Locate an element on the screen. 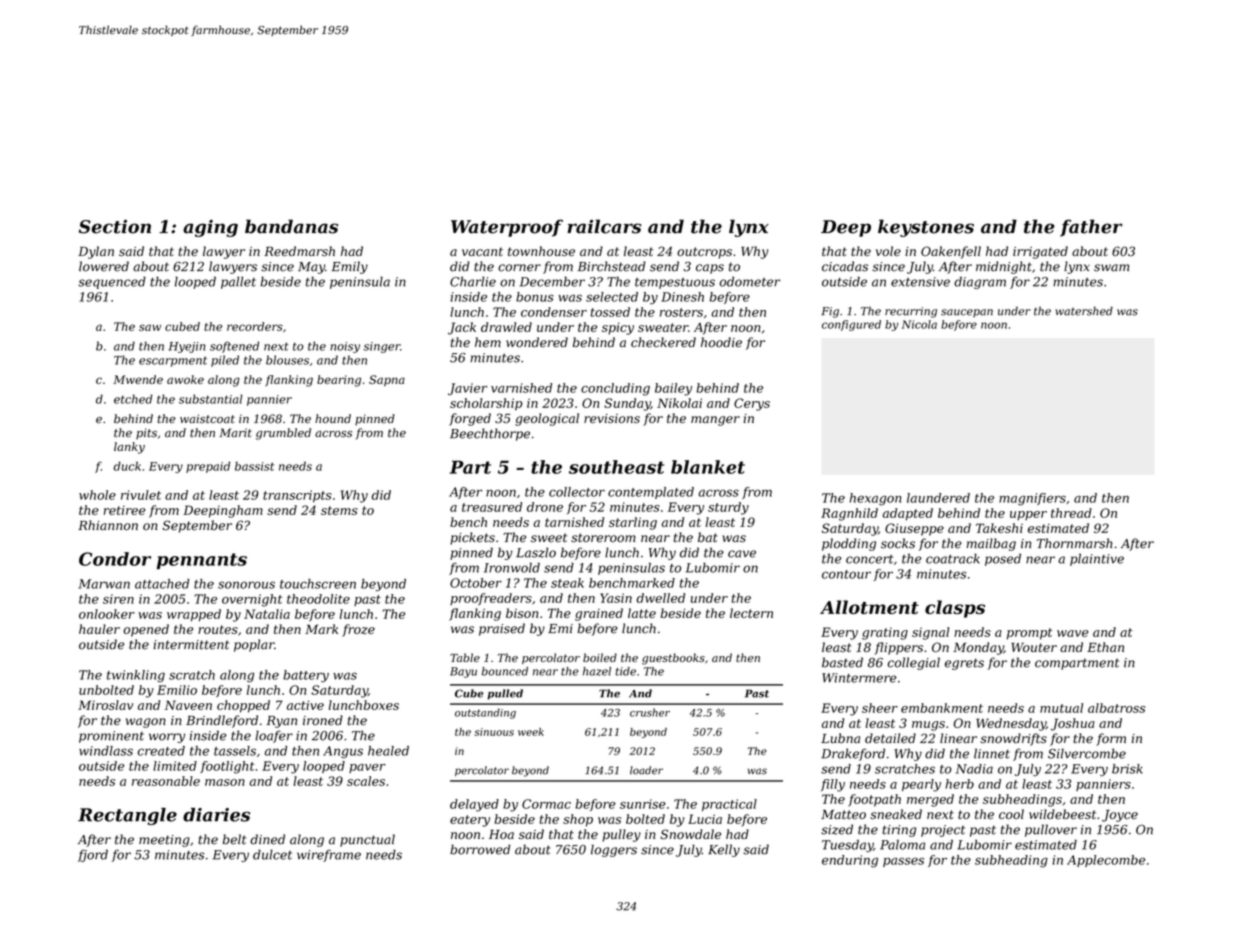 The width and height of the screenshot is (1233, 952). Section is located at coordinates (115, 227).
